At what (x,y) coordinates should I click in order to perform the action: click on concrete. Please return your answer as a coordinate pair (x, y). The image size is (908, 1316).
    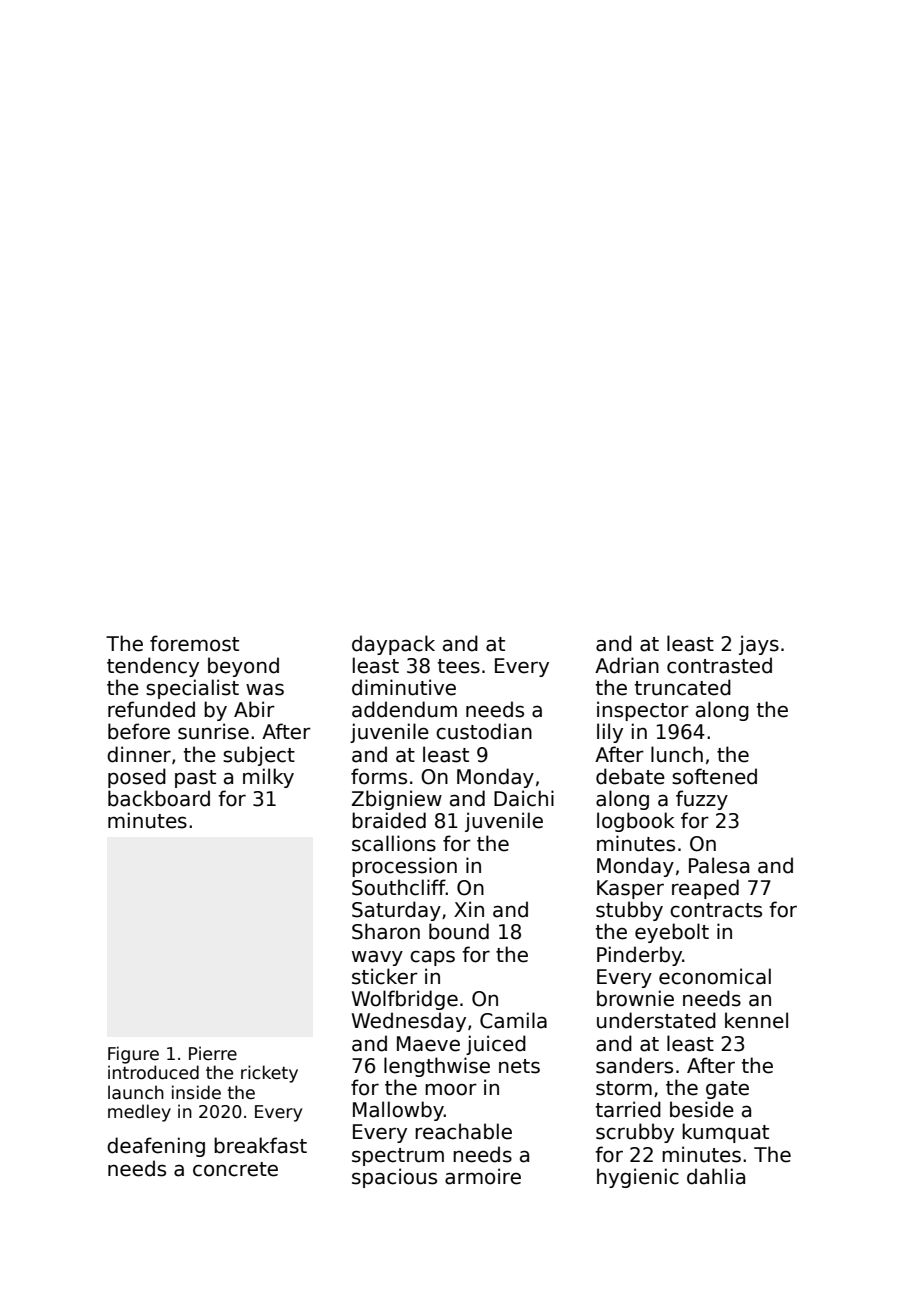
    Looking at the image, I should click on (235, 1169).
